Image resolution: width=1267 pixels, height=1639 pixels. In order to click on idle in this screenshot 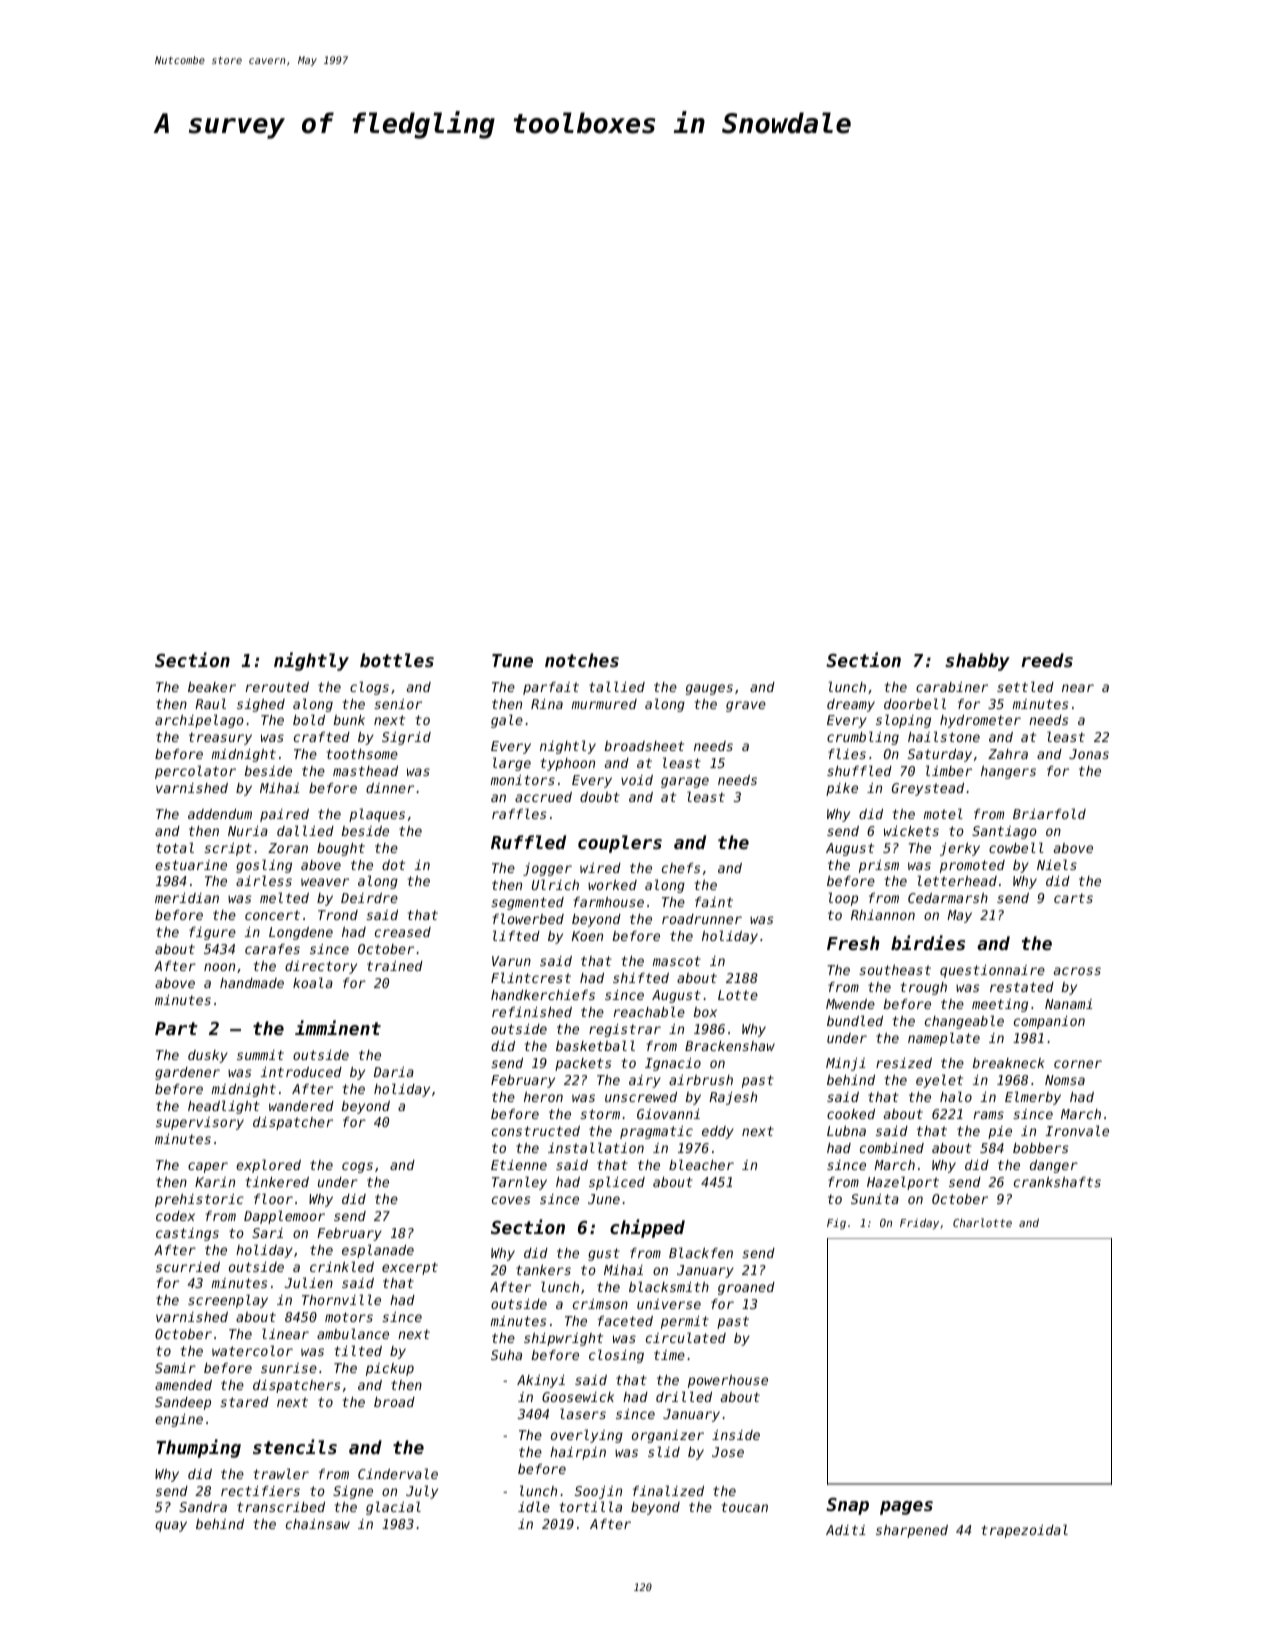, I will do `click(534, 1506)`.
